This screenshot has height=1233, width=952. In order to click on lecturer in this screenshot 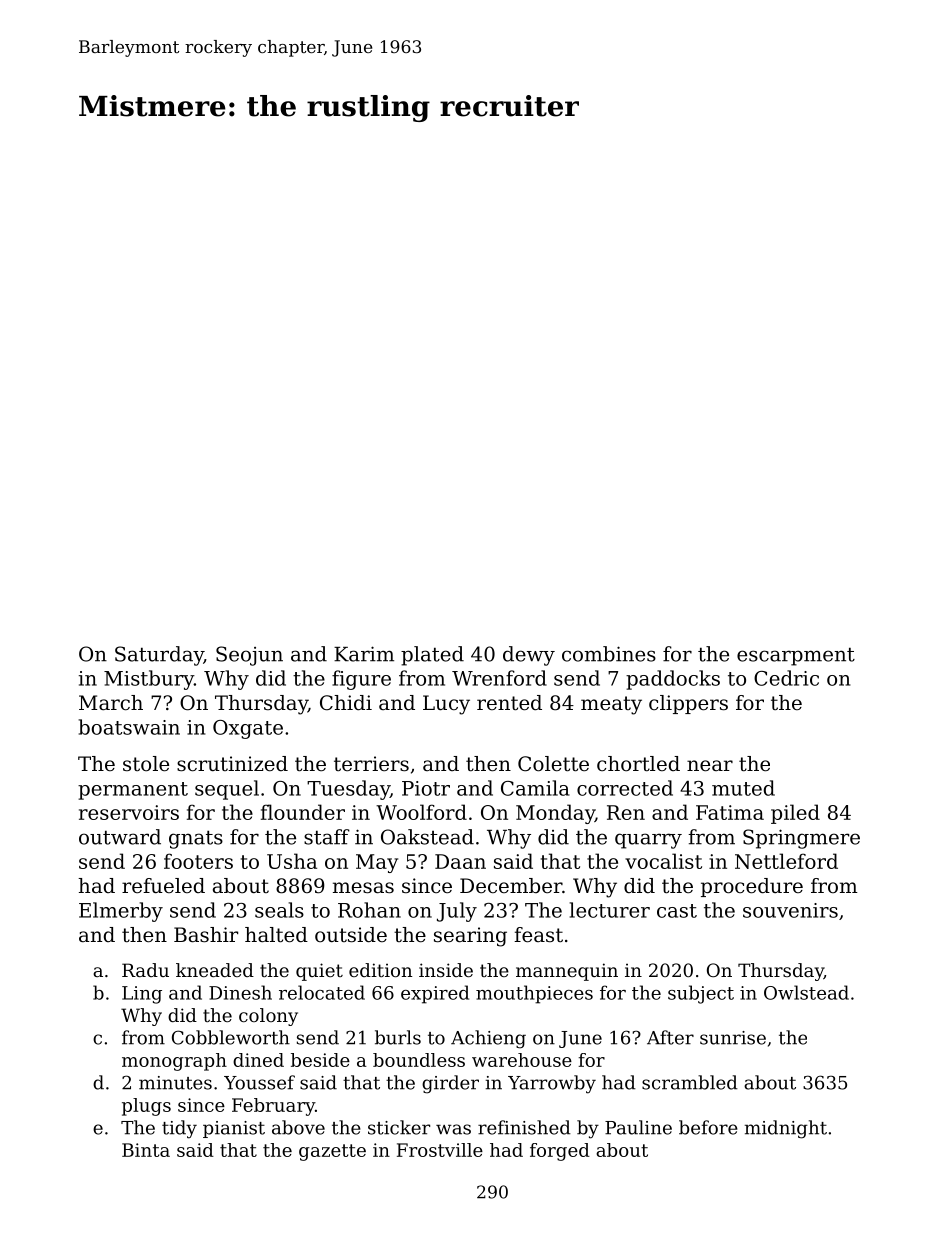, I will do `click(610, 910)`.
